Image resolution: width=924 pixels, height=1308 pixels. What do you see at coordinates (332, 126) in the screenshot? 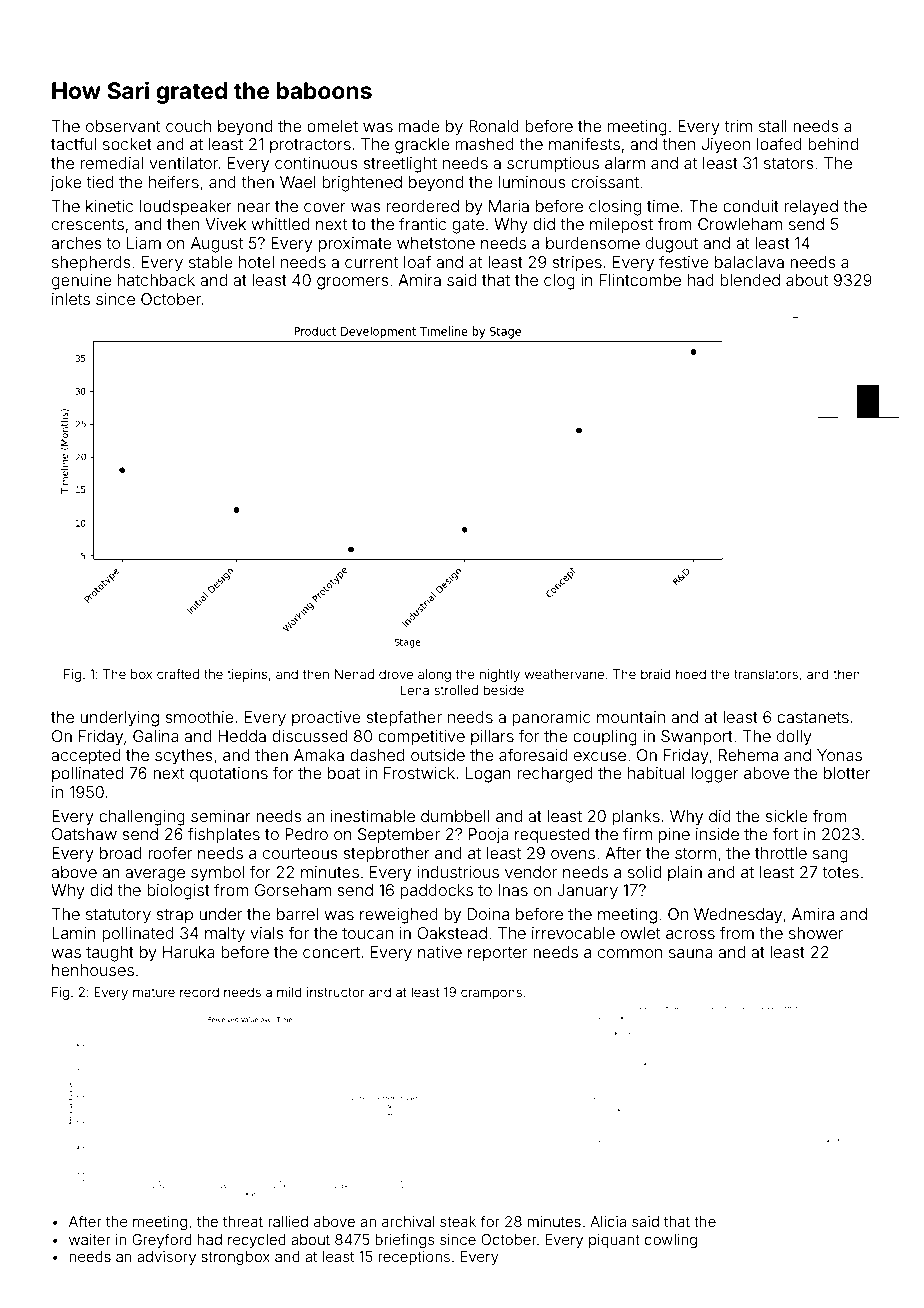
I see `omelet` at bounding box center [332, 126].
